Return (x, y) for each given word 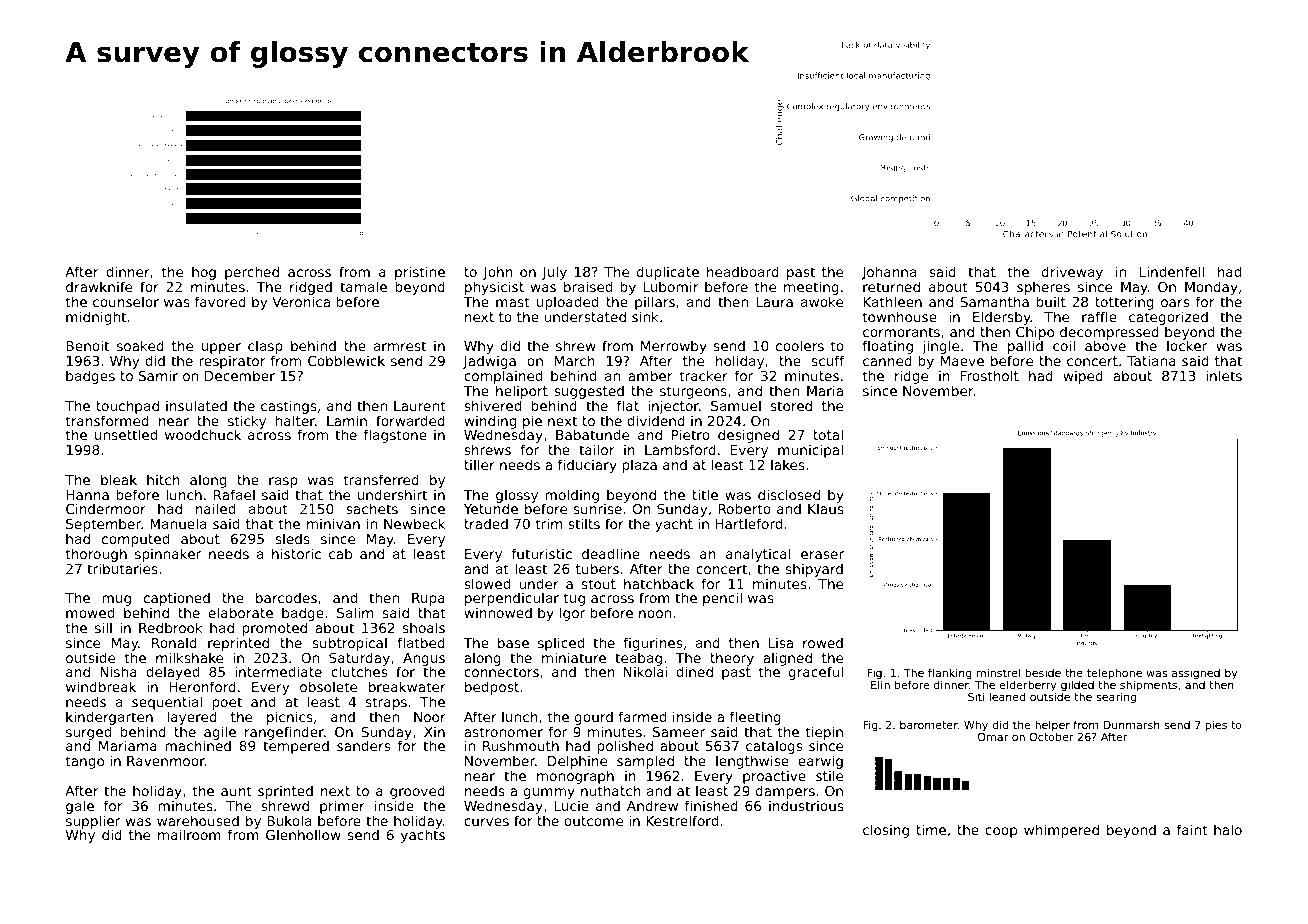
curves (486, 822)
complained (503, 377)
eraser (822, 555)
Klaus (826, 509)
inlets (1224, 375)
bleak (119, 479)
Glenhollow (303, 834)
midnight (96, 318)
